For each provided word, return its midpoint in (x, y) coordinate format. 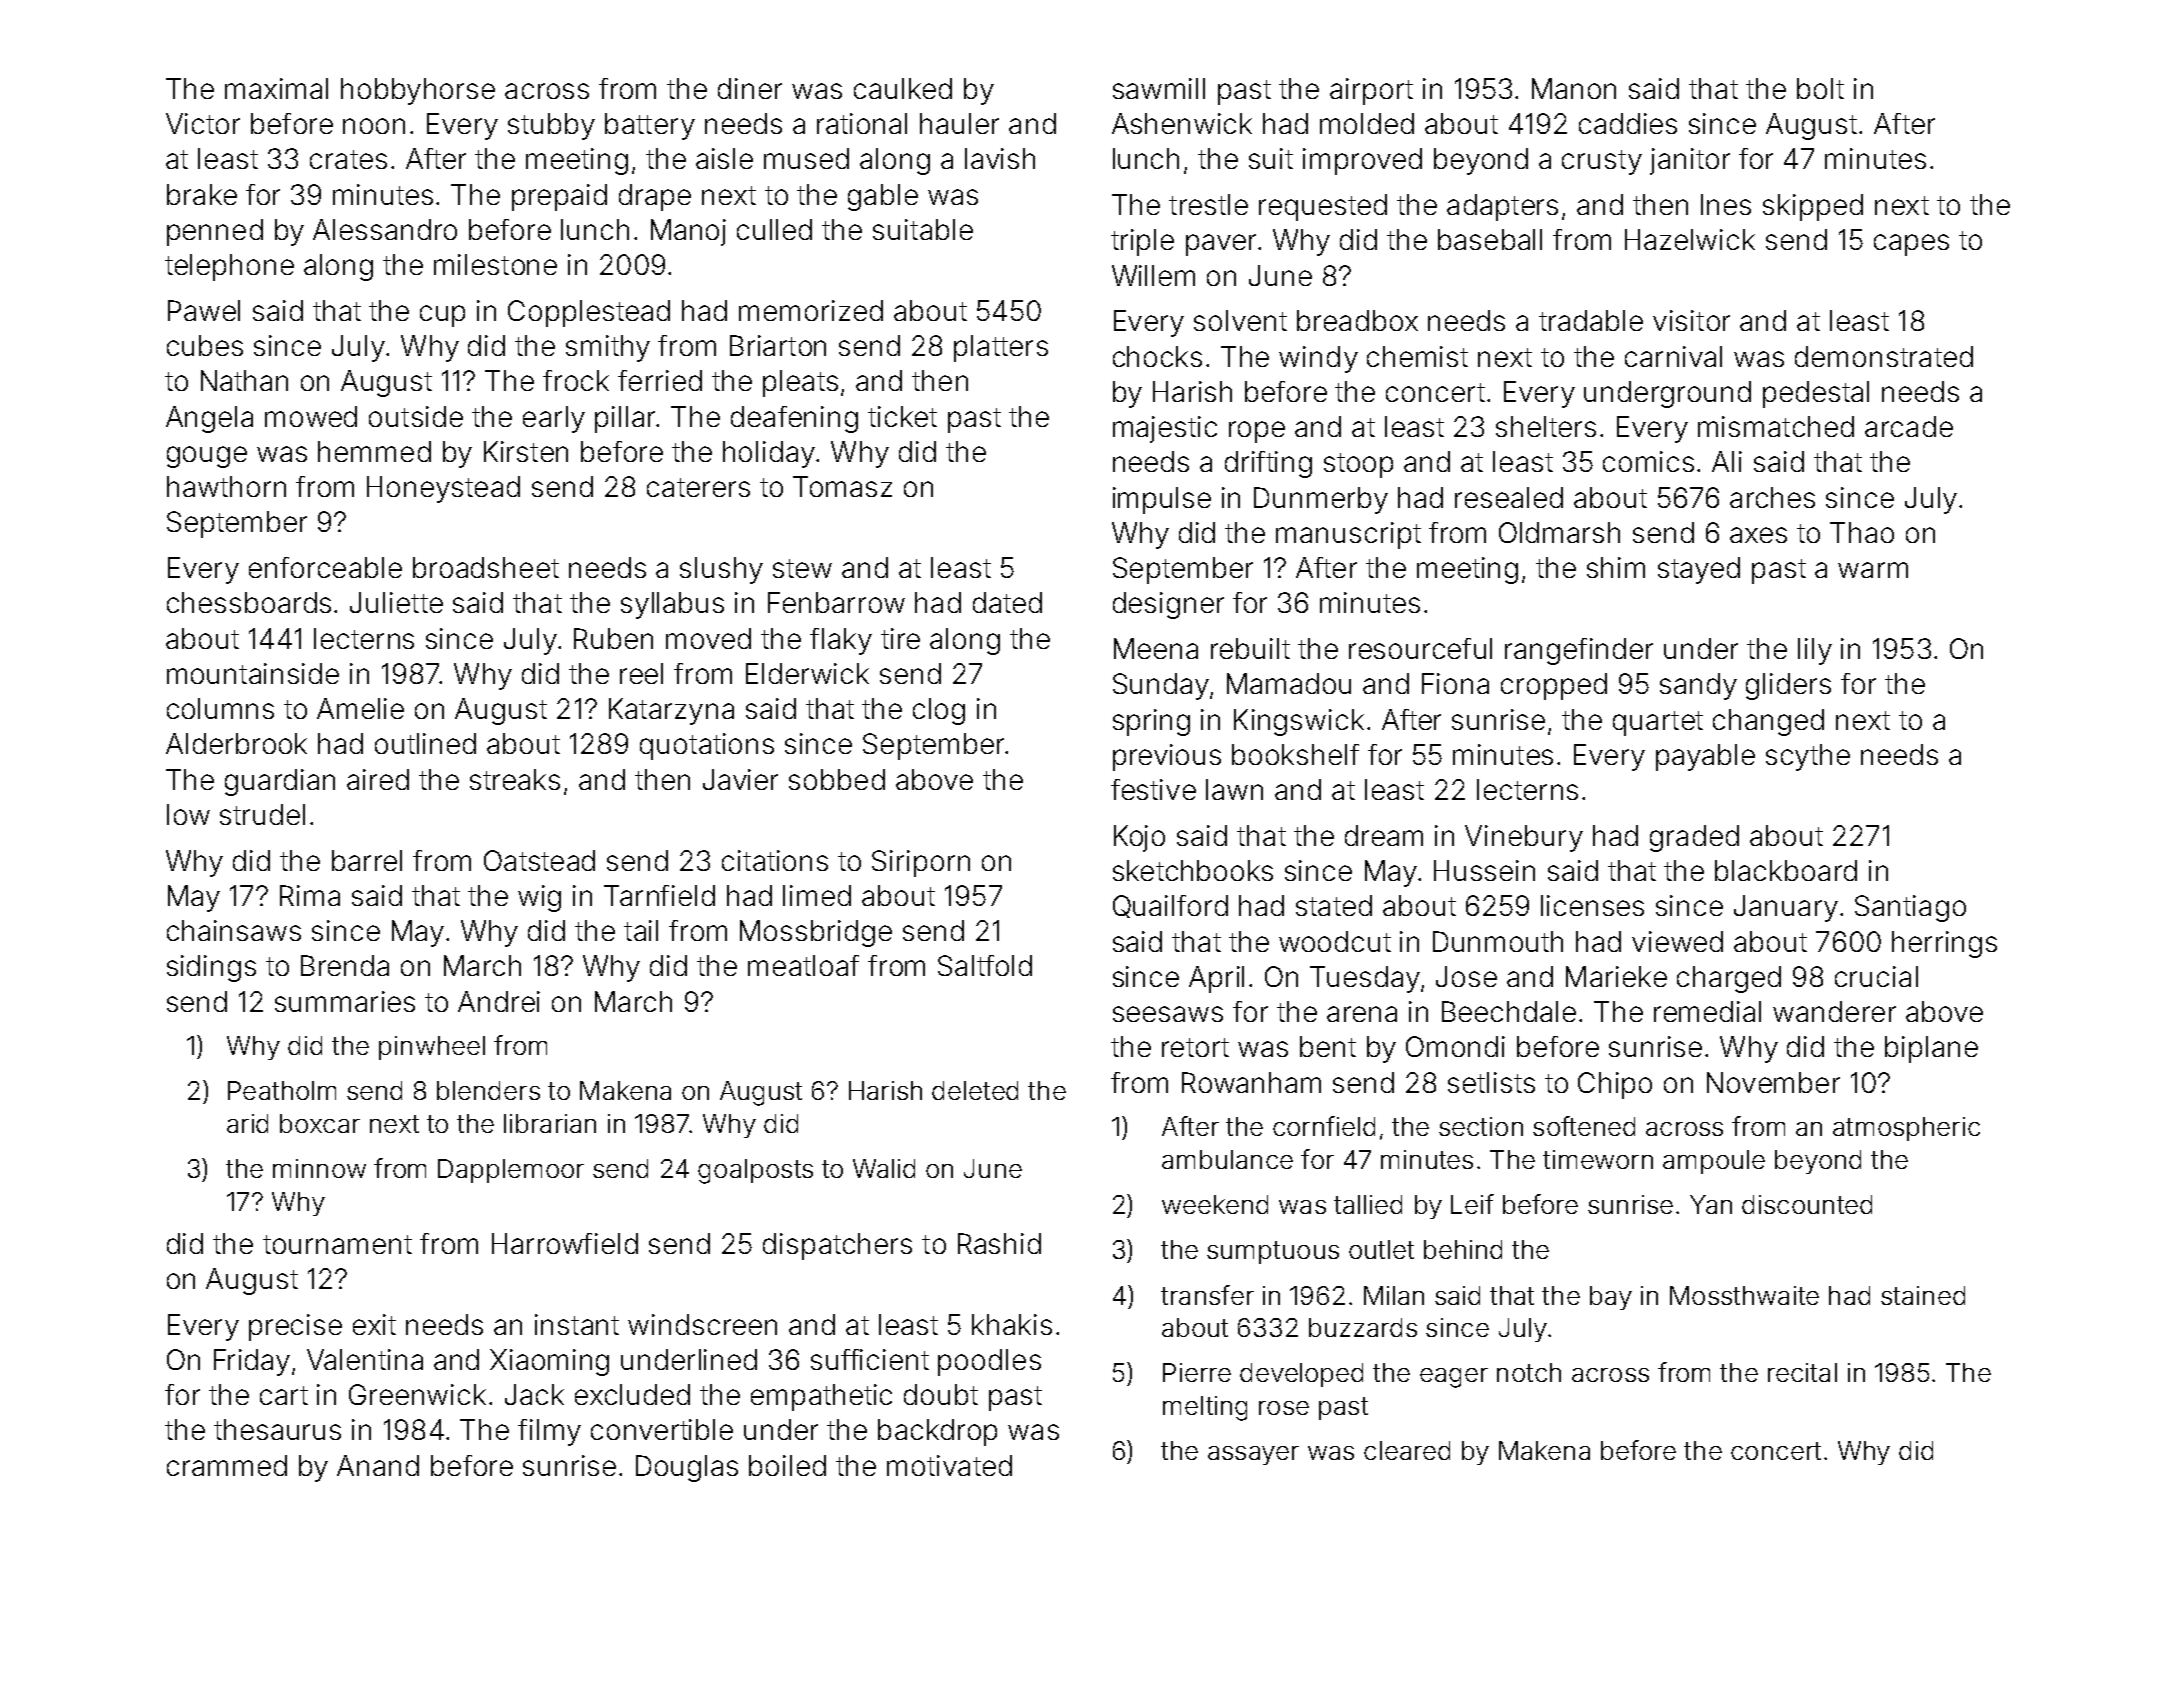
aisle (724, 158)
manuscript (1348, 535)
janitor (1690, 161)
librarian (550, 1123)
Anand (378, 1465)
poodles (989, 1362)
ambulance (1227, 1159)
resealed (1509, 497)
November (1773, 1082)
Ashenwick (1182, 123)
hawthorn (226, 486)
